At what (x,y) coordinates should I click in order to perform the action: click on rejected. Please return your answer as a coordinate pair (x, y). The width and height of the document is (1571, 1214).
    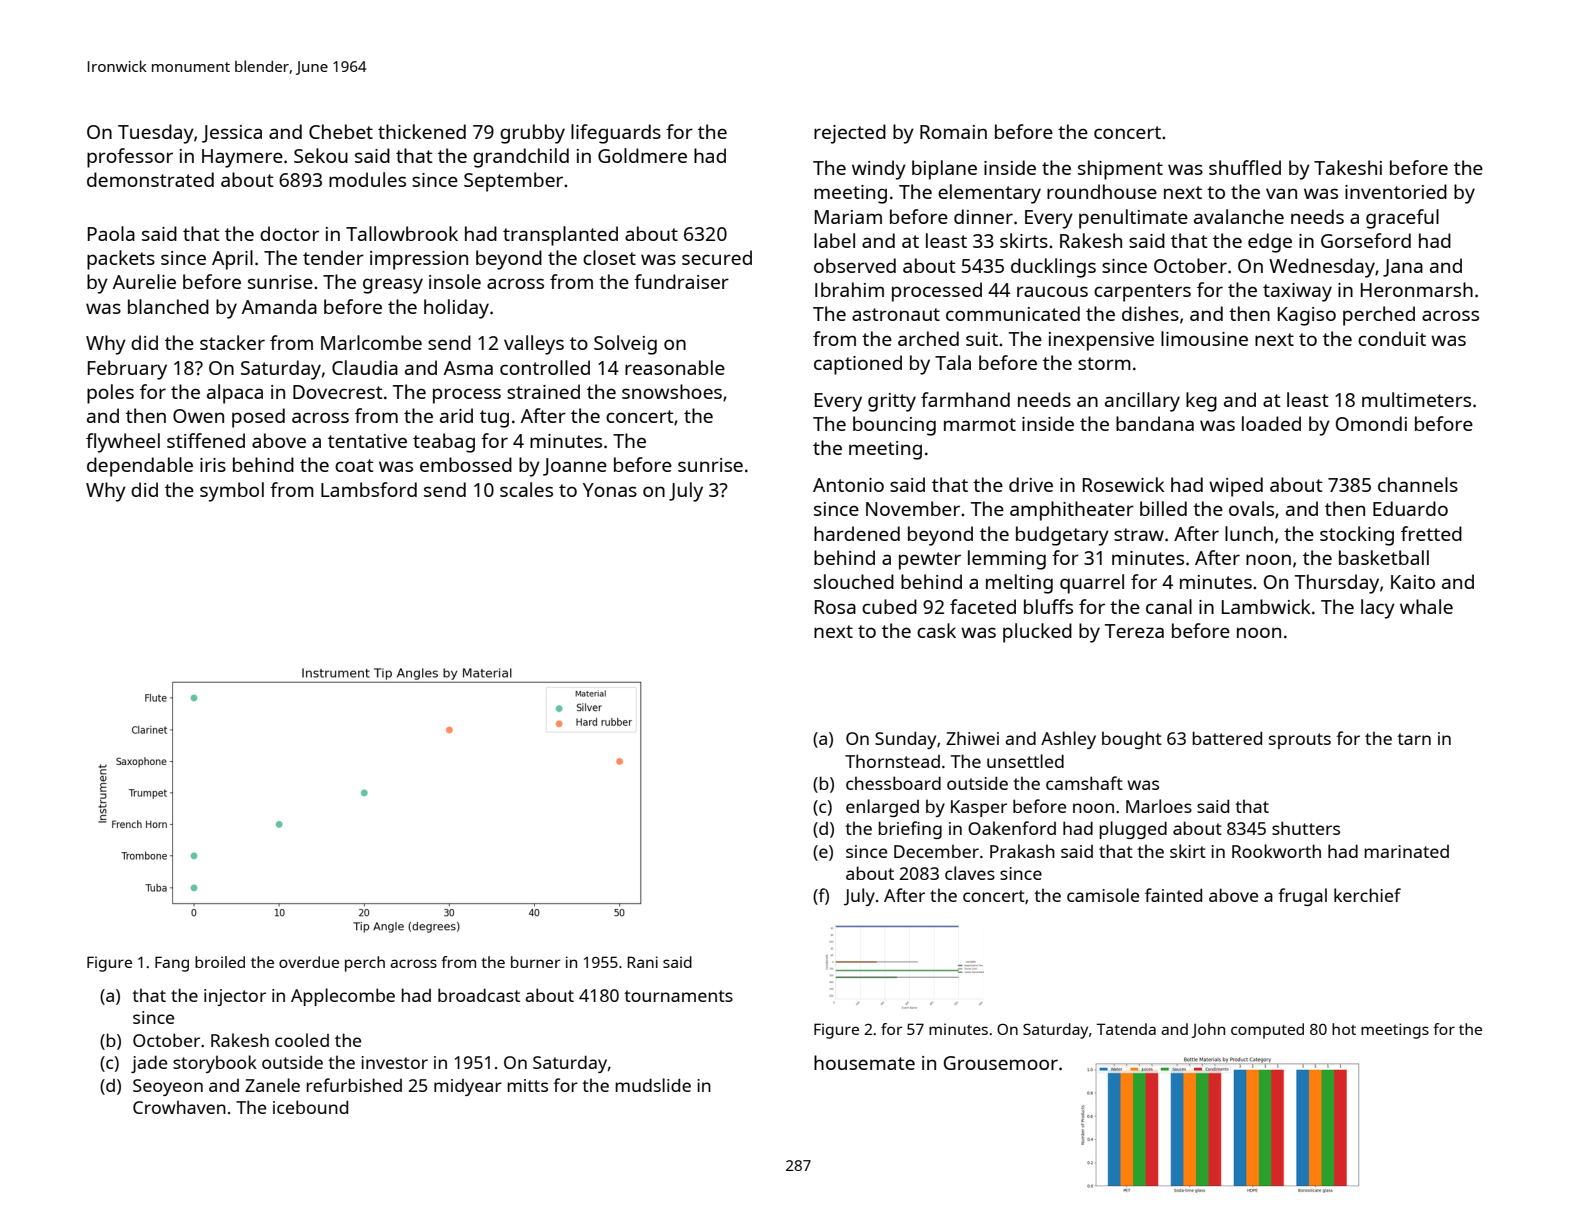
    Looking at the image, I should click on (850, 134).
